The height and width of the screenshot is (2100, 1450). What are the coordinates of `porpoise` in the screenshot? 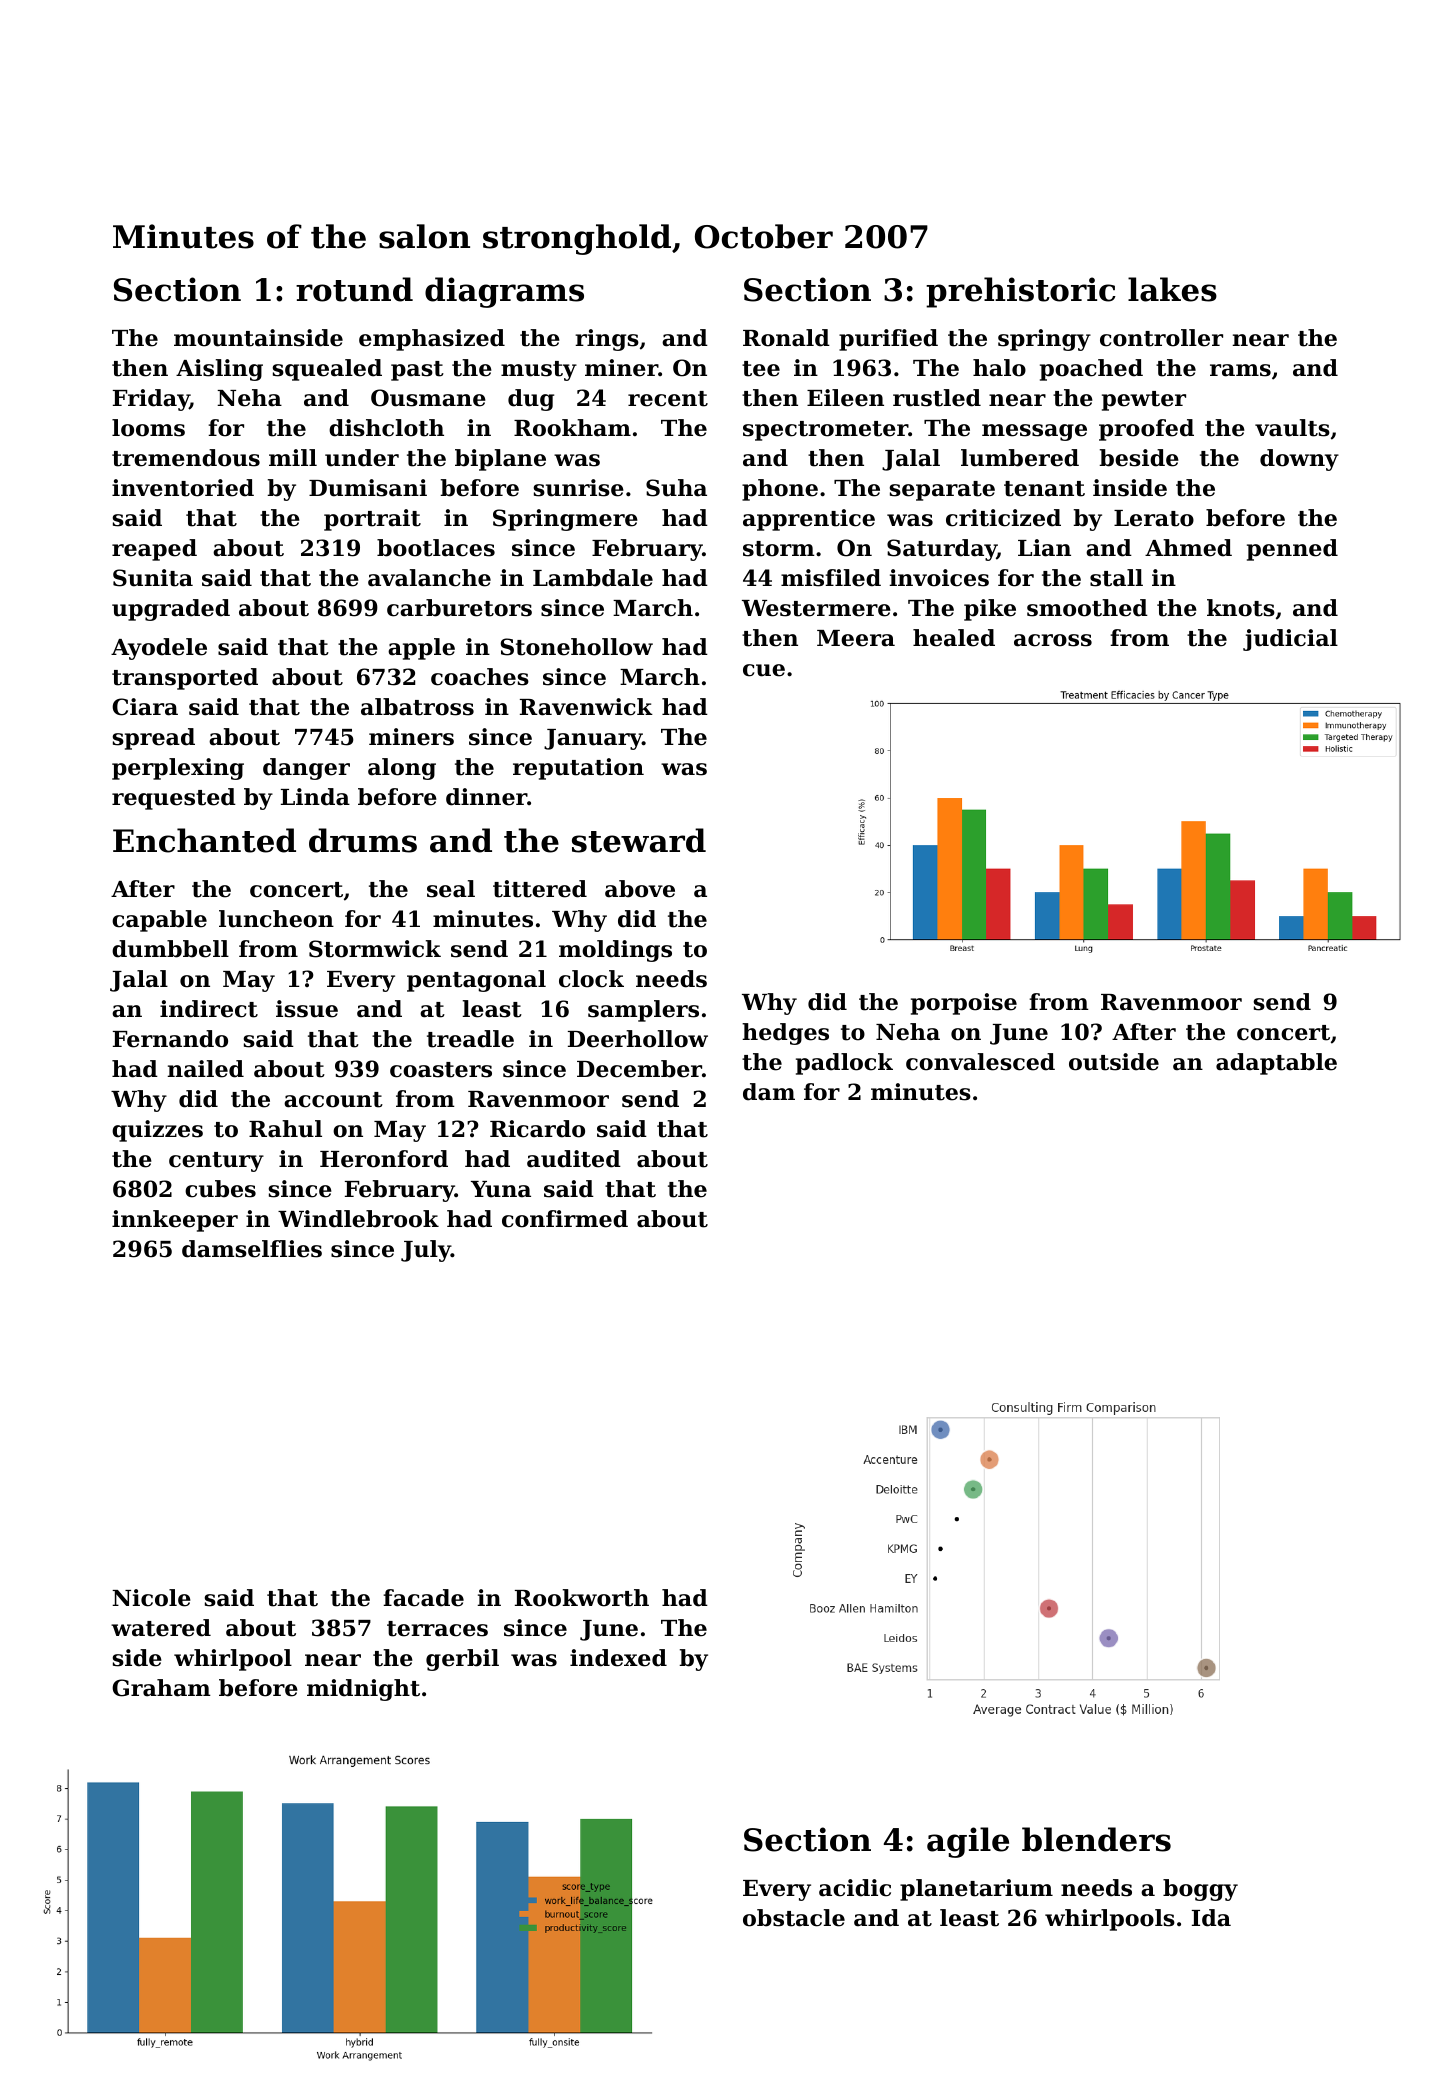 It's located at (964, 1004).
